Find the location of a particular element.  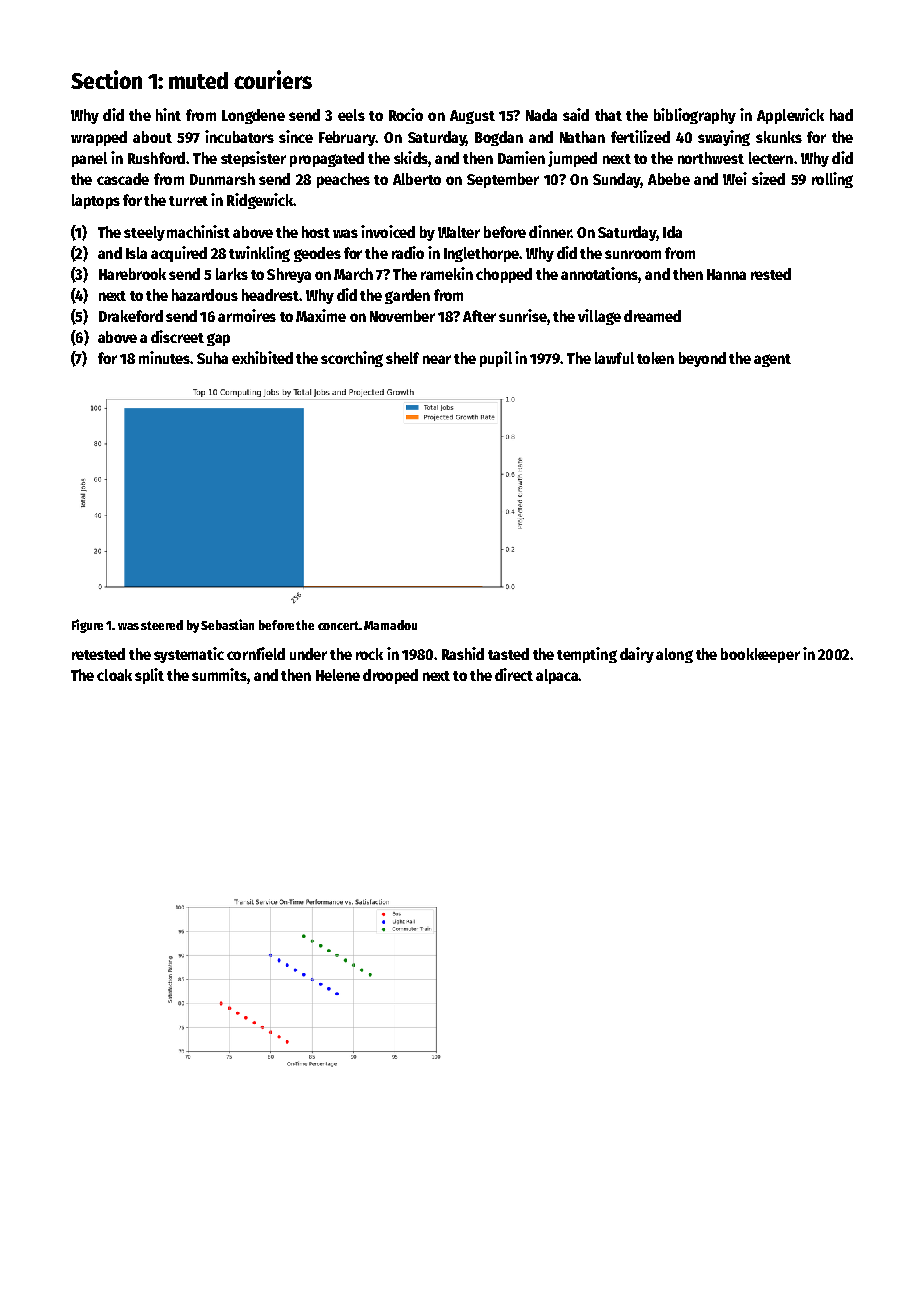

discreet is located at coordinates (177, 336).
